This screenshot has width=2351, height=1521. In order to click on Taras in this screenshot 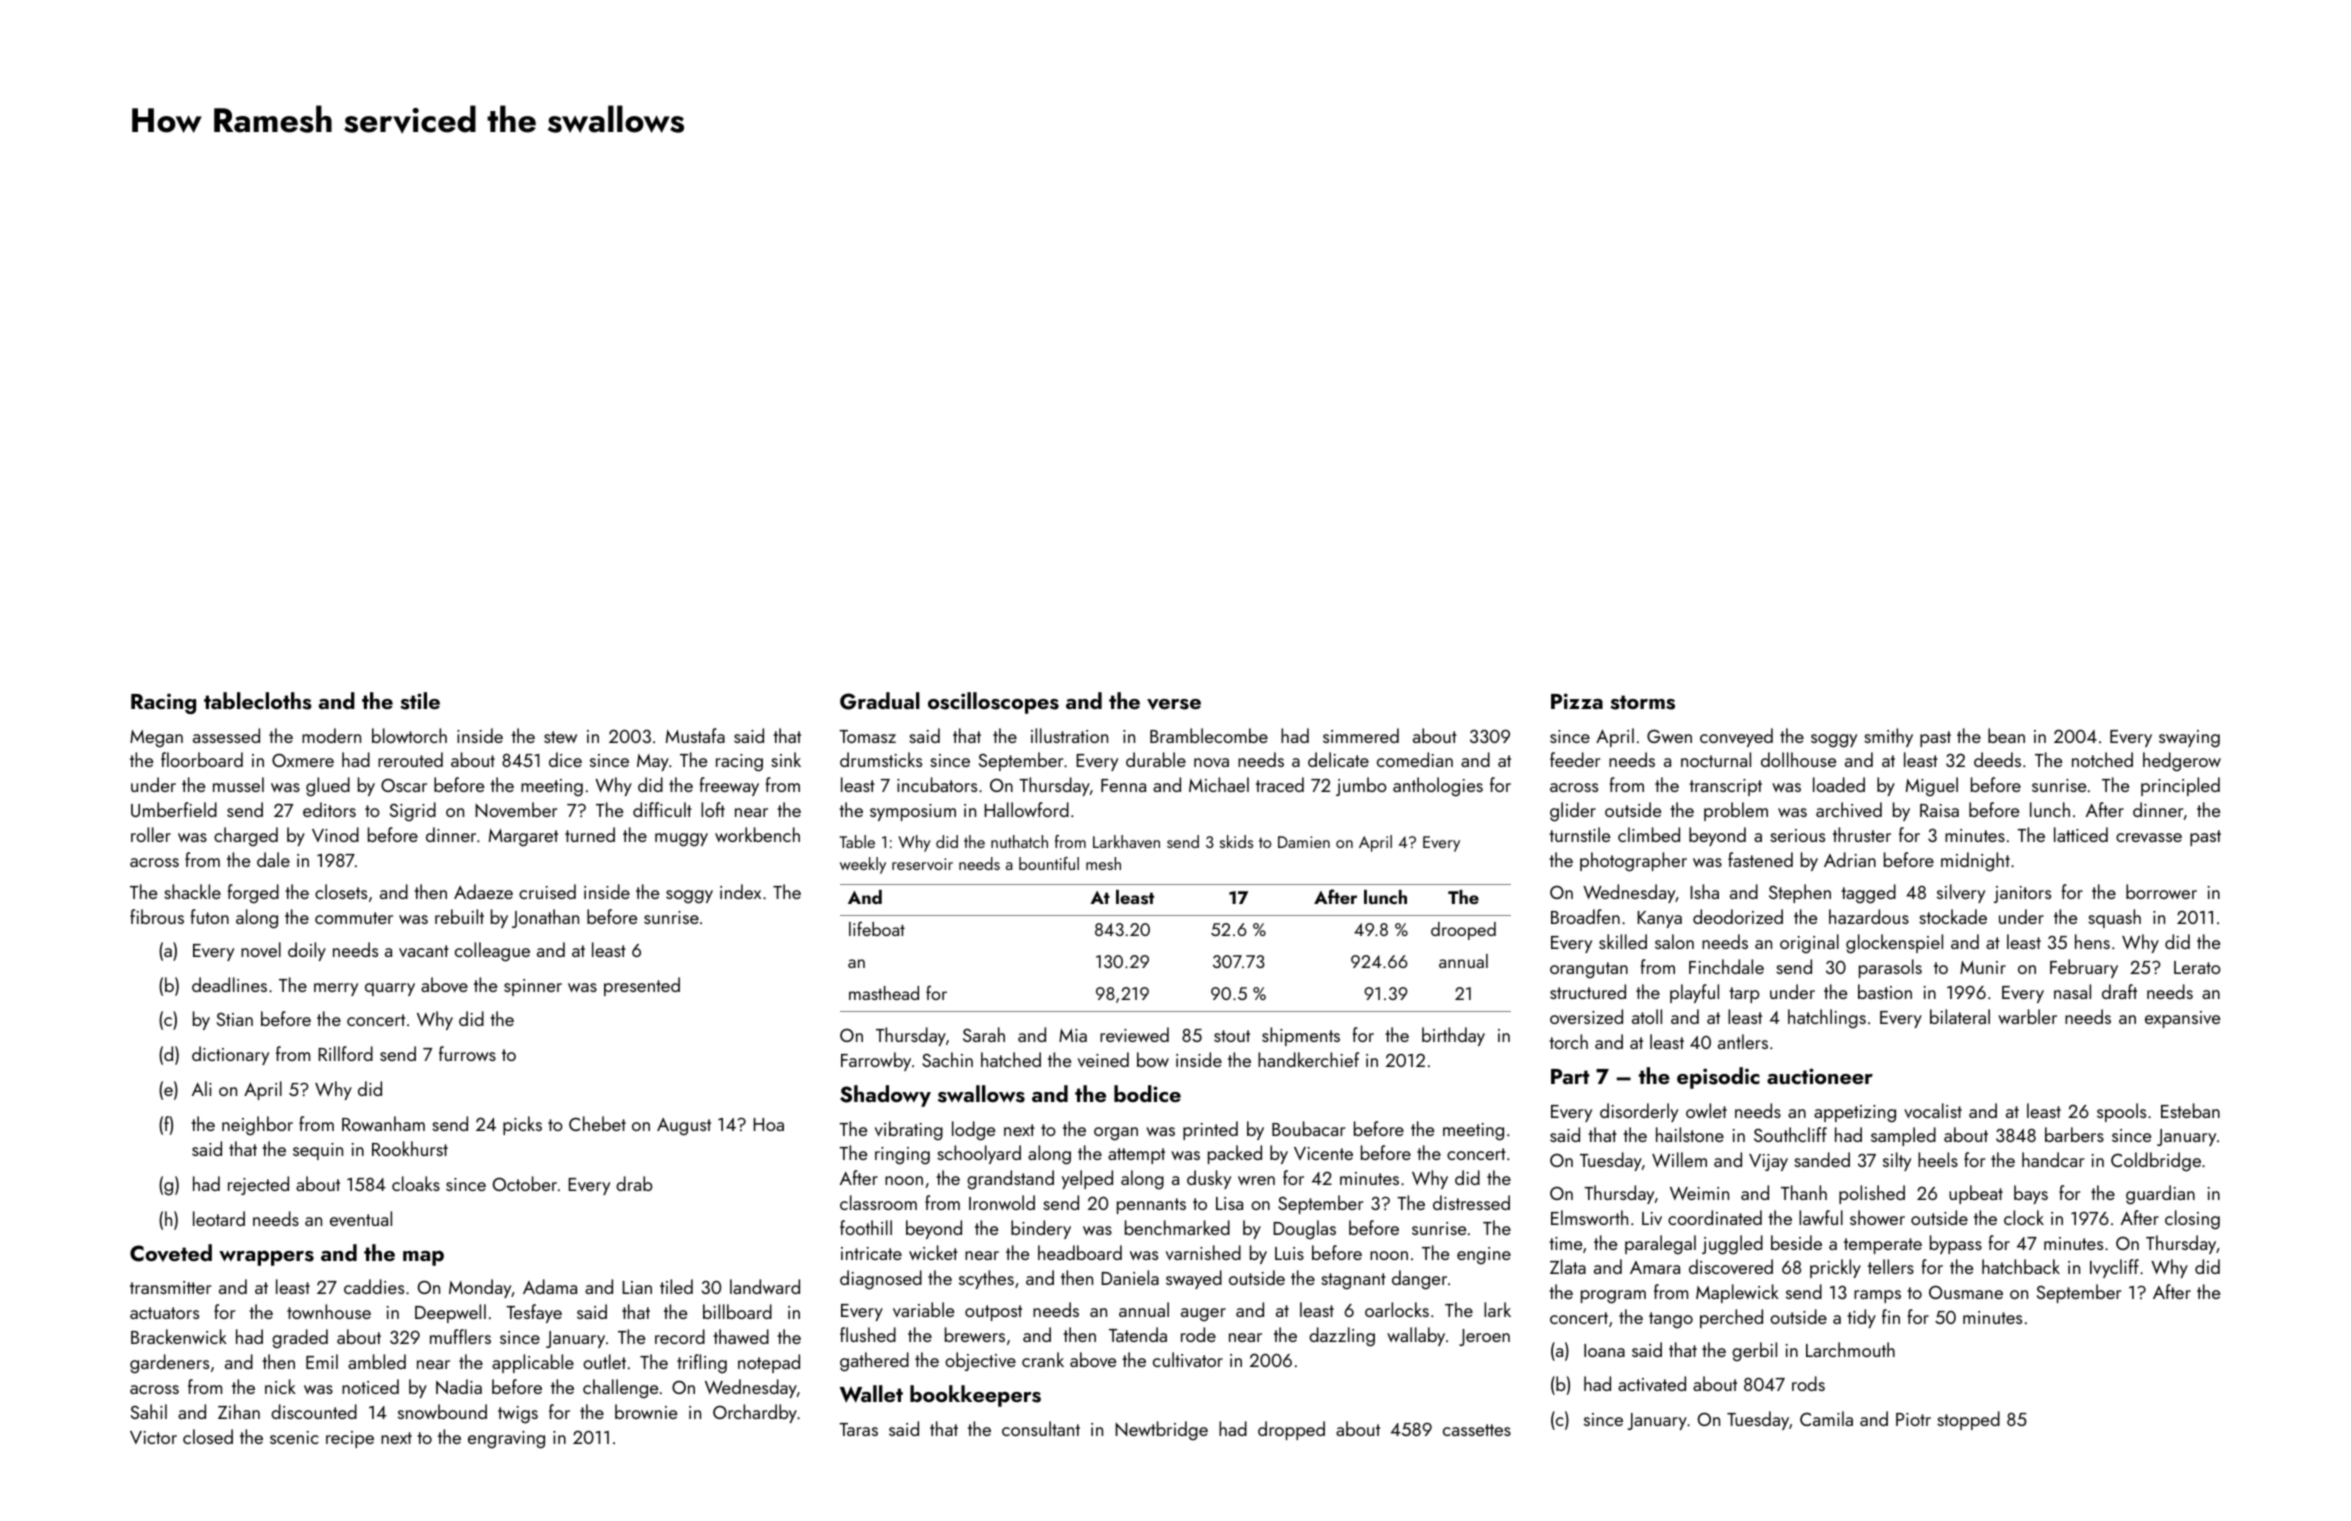, I will do `click(858, 1429)`.
